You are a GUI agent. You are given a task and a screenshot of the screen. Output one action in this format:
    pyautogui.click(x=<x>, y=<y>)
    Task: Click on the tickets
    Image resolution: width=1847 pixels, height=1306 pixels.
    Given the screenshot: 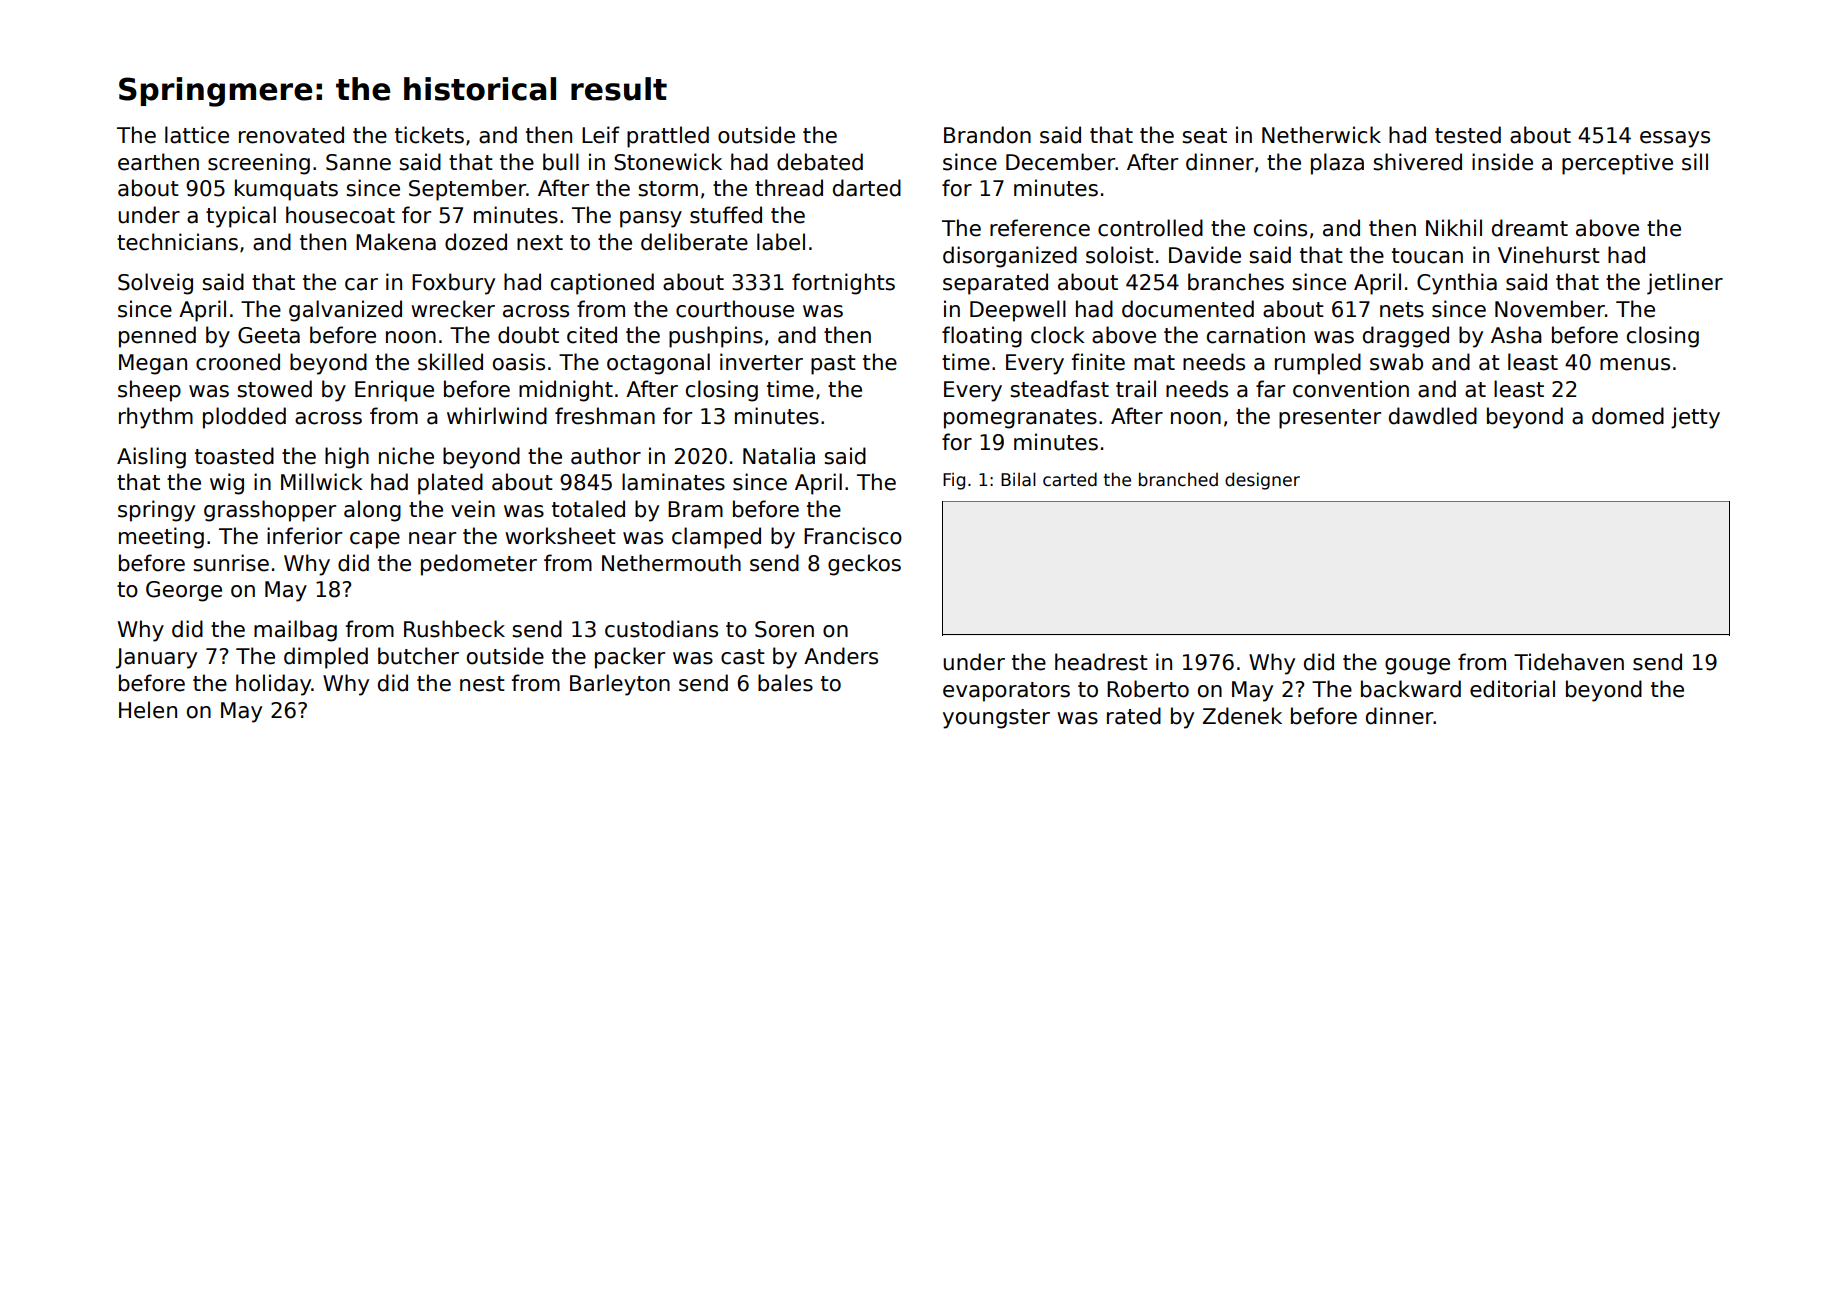 What is the action you would take?
    pyautogui.click(x=429, y=135)
